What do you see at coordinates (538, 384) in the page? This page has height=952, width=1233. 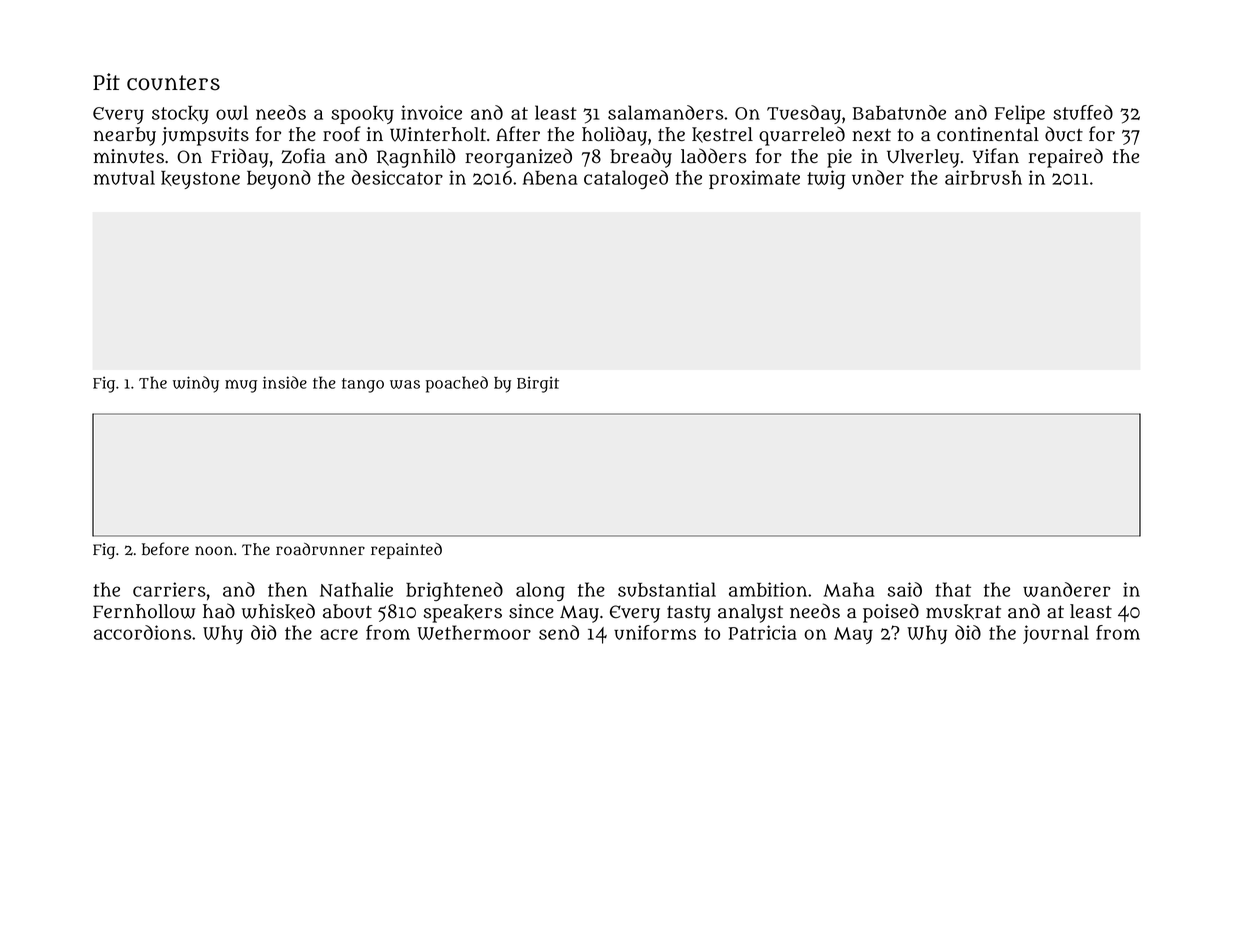 I see `Birgit` at bounding box center [538, 384].
